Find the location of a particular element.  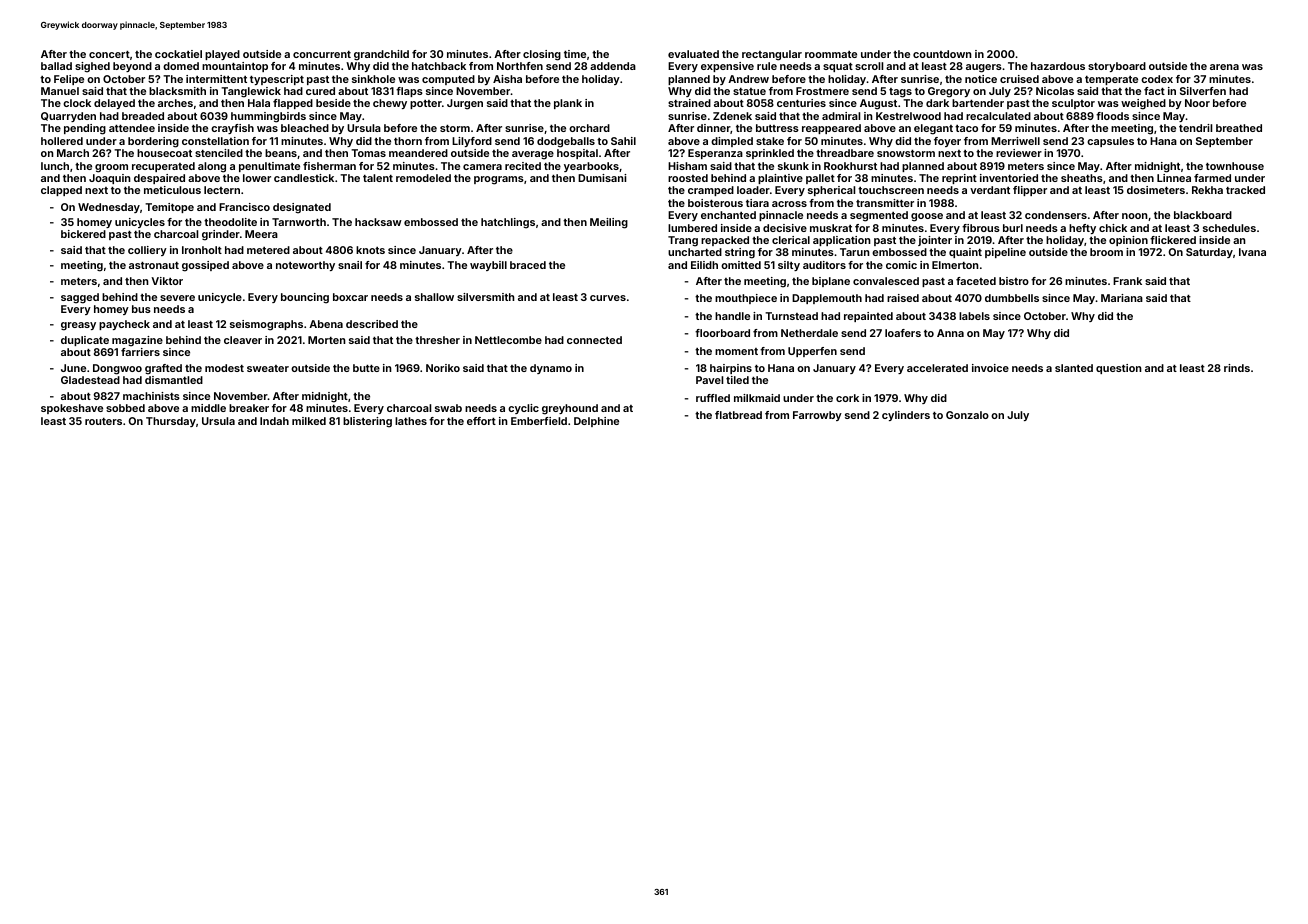

cramped is located at coordinates (711, 191).
